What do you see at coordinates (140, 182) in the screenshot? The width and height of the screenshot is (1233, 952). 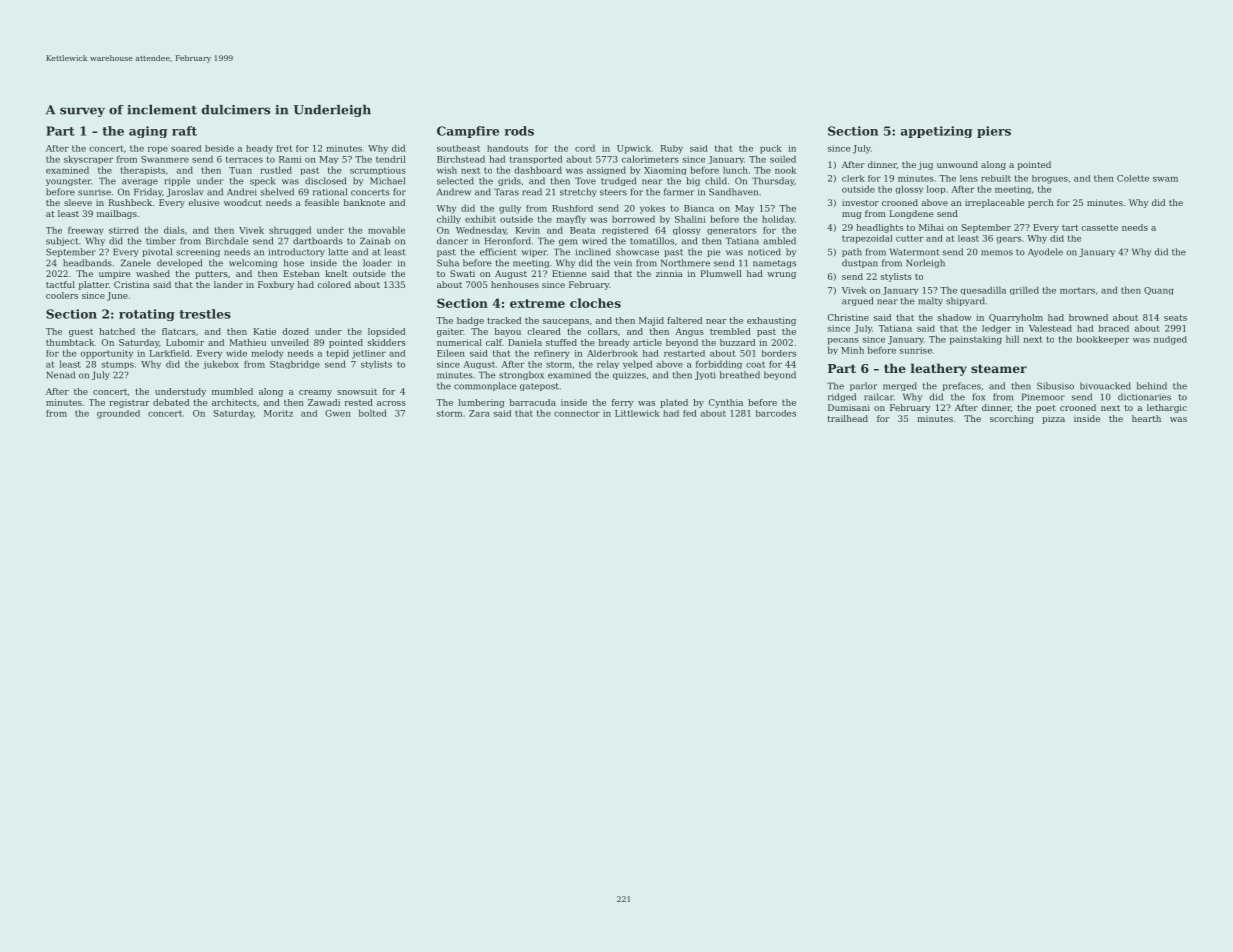 I see `average` at bounding box center [140, 182].
